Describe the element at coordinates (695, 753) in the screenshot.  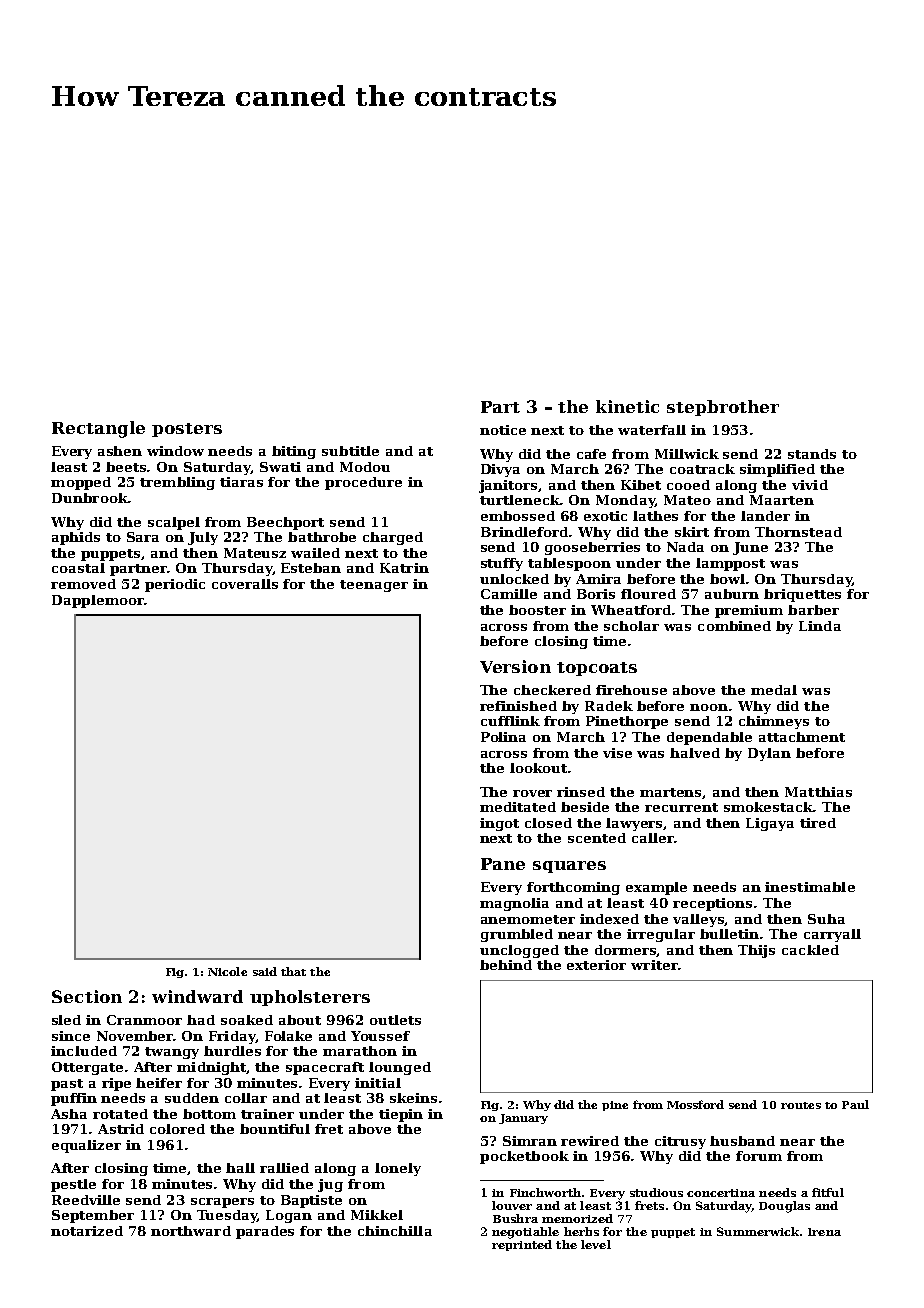
I see `halved` at that location.
